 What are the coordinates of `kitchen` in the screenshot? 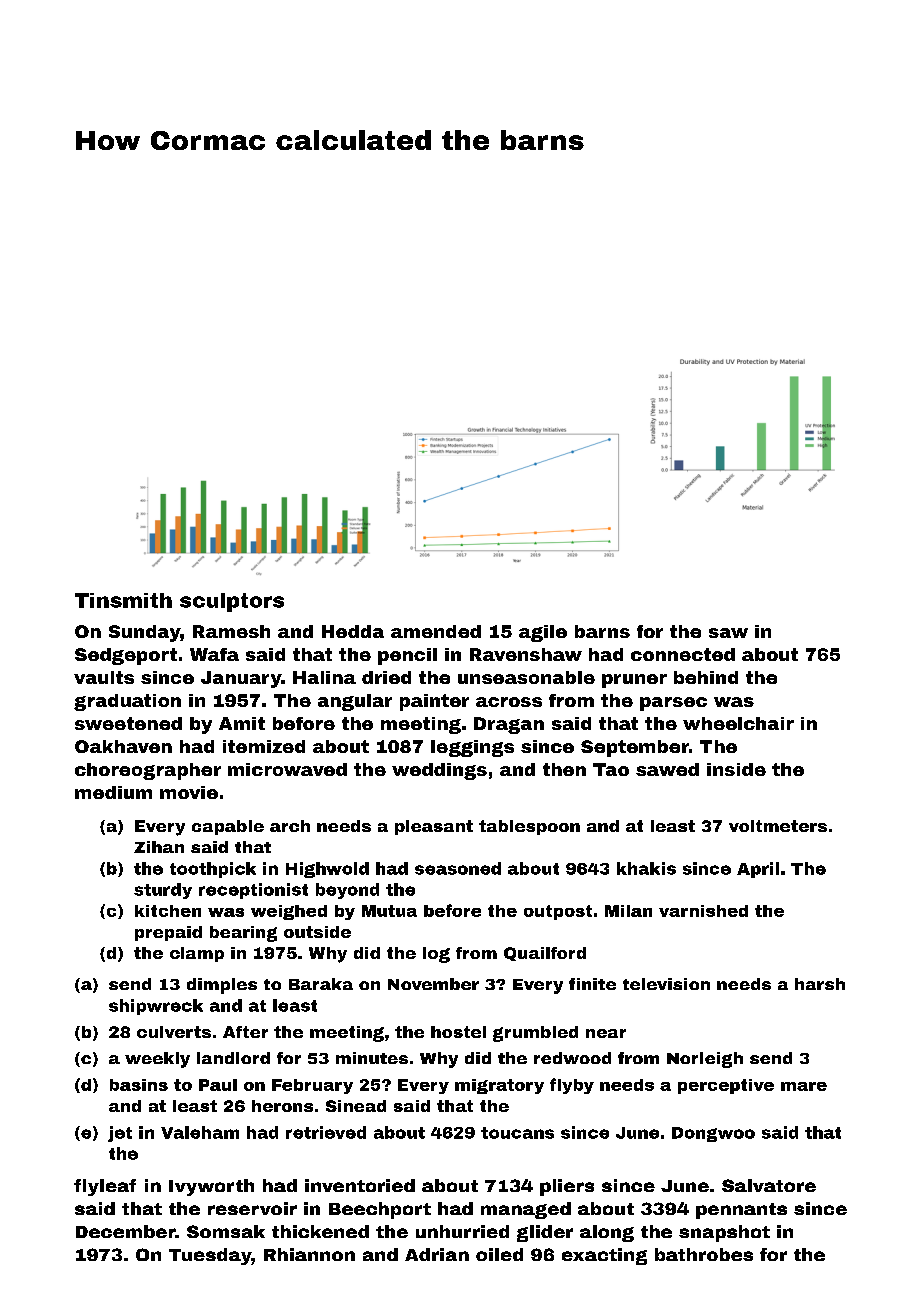 It's located at (168, 911).
